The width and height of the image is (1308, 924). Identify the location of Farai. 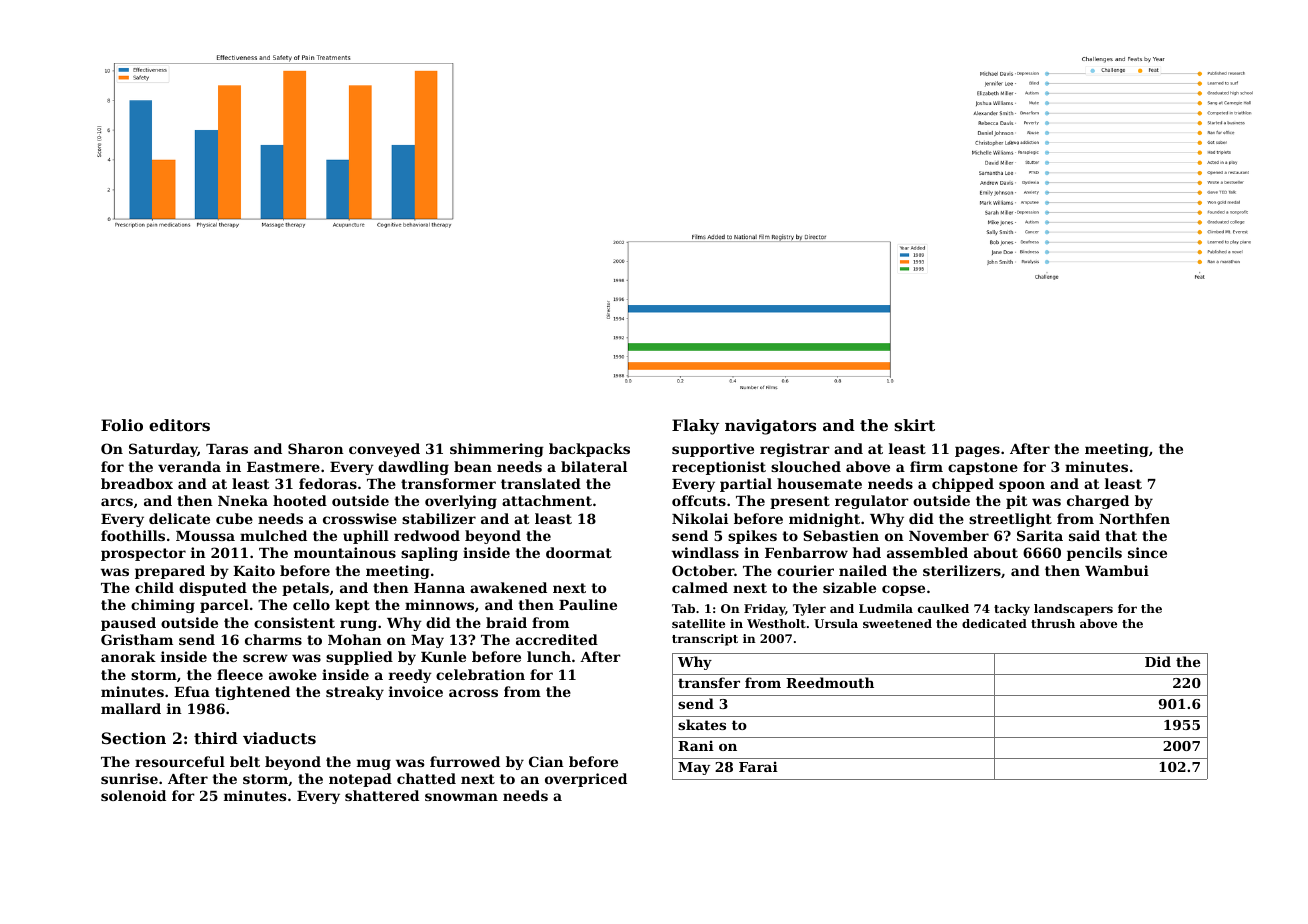
(758, 766).
